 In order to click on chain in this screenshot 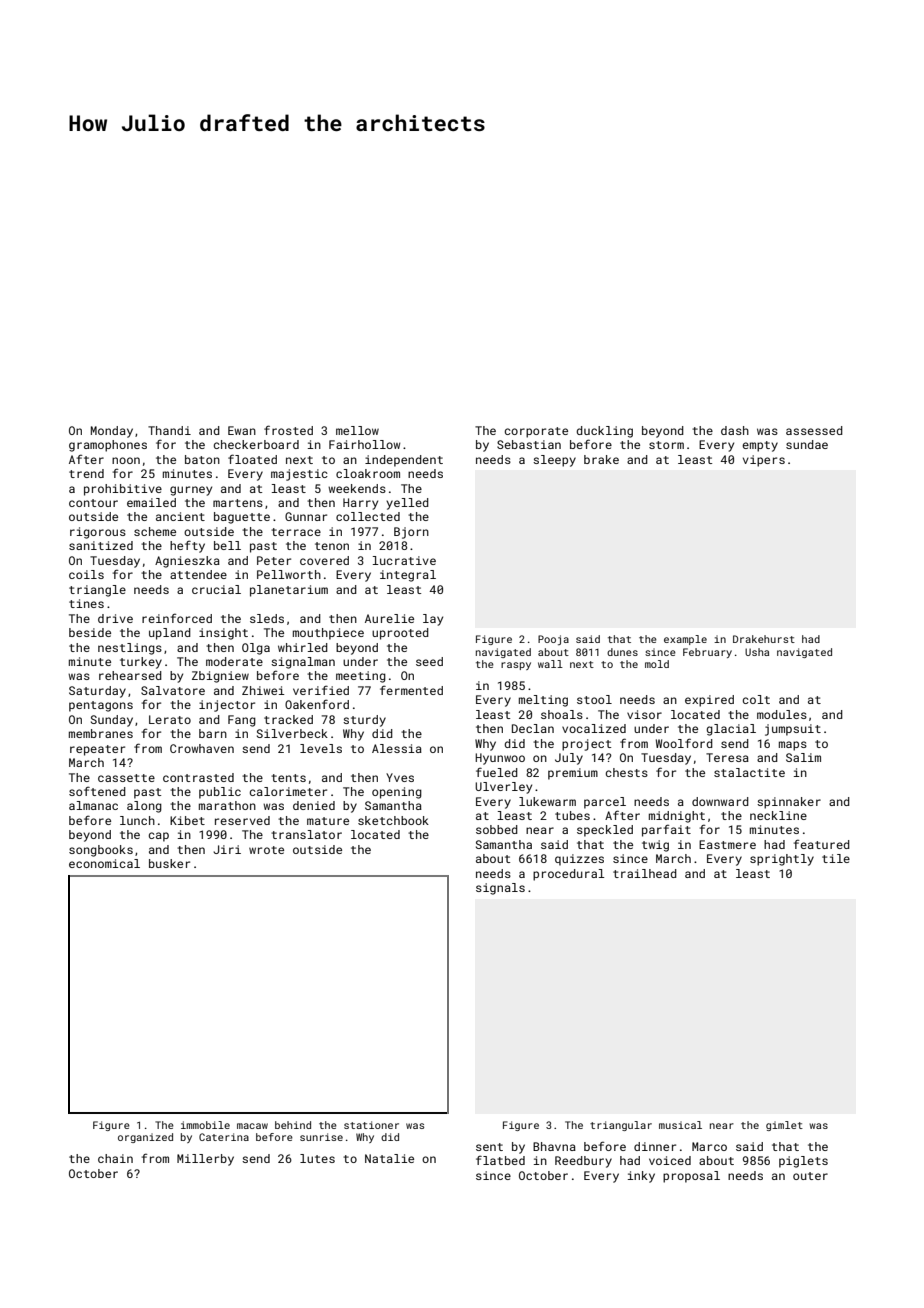, I will do `click(115, 1158)`.
